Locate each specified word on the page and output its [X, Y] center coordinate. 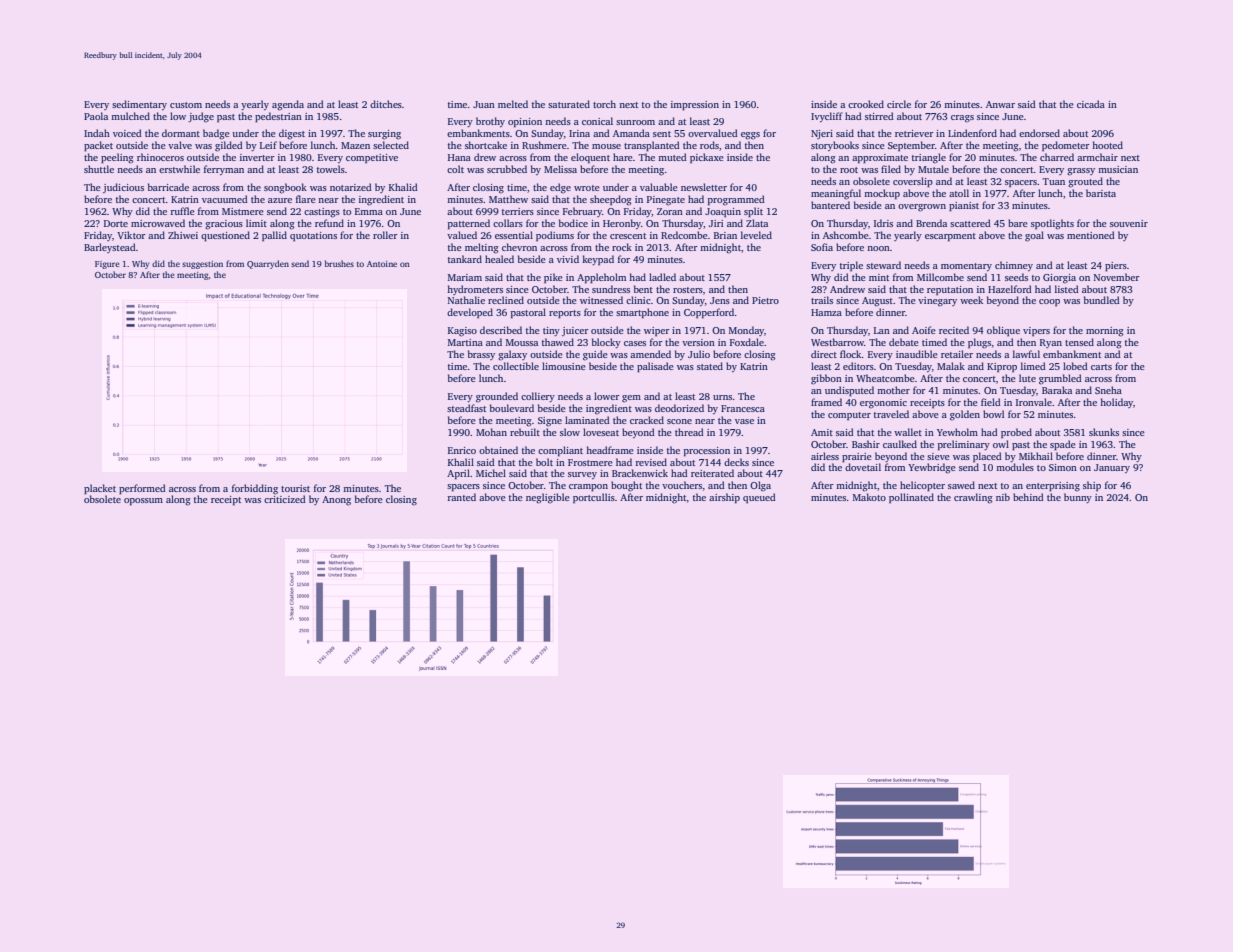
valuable [659, 187]
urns [722, 397]
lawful [1026, 354]
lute [1027, 378]
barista [1101, 193]
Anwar [1000, 104]
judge [201, 117]
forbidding [255, 489]
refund [329, 223]
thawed [558, 342]
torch [604, 104]
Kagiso [462, 332]
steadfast [466, 408]
